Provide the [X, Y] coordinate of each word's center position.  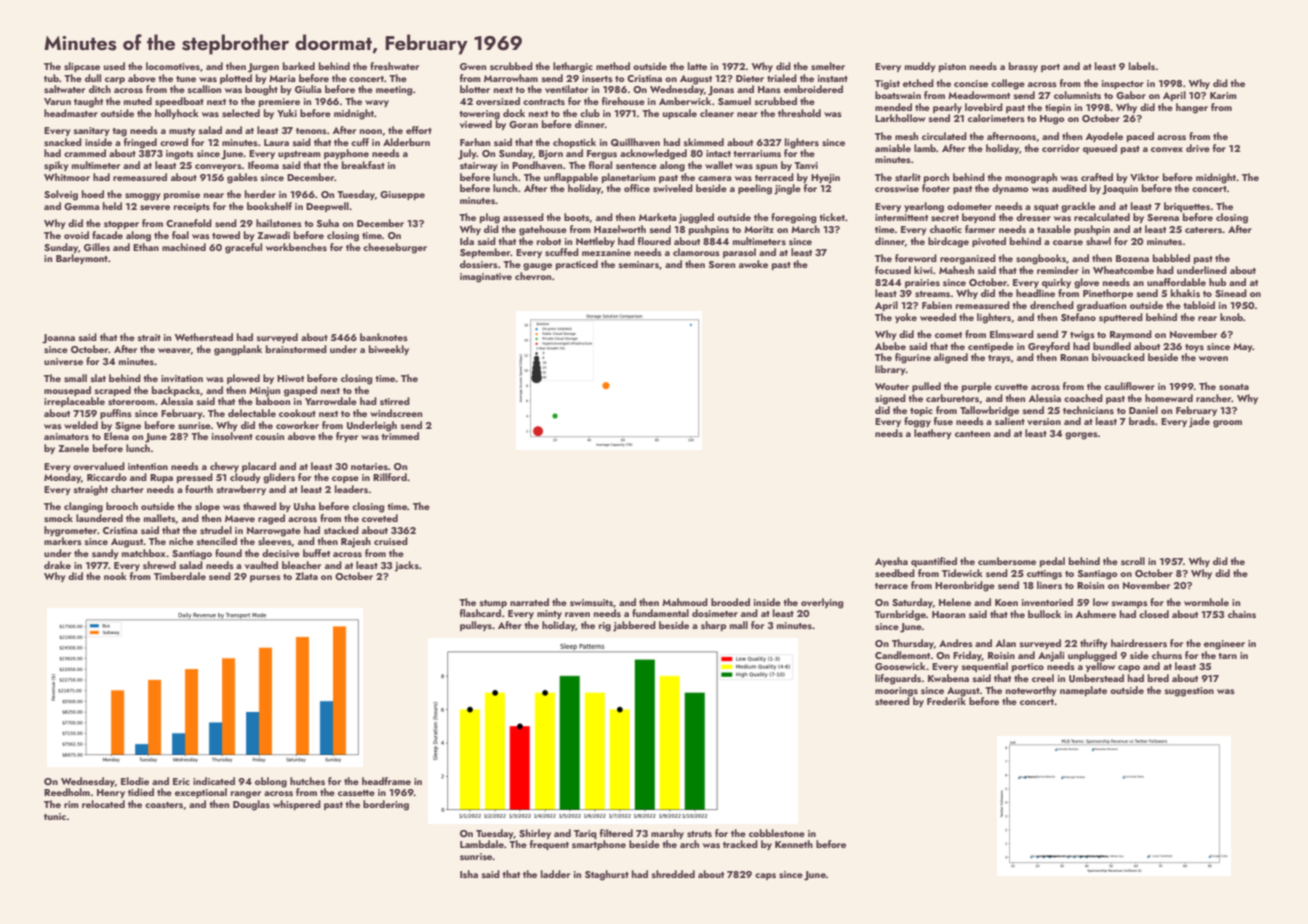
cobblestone [777, 833]
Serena [1163, 217]
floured [654, 241]
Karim [1223, 95]
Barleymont [82, 259]
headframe [386, 781]
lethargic [573, 67]
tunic [55, 816]
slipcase [82, 67]
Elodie [135, 781]
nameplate [1083, 691]
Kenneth [794, 844]
